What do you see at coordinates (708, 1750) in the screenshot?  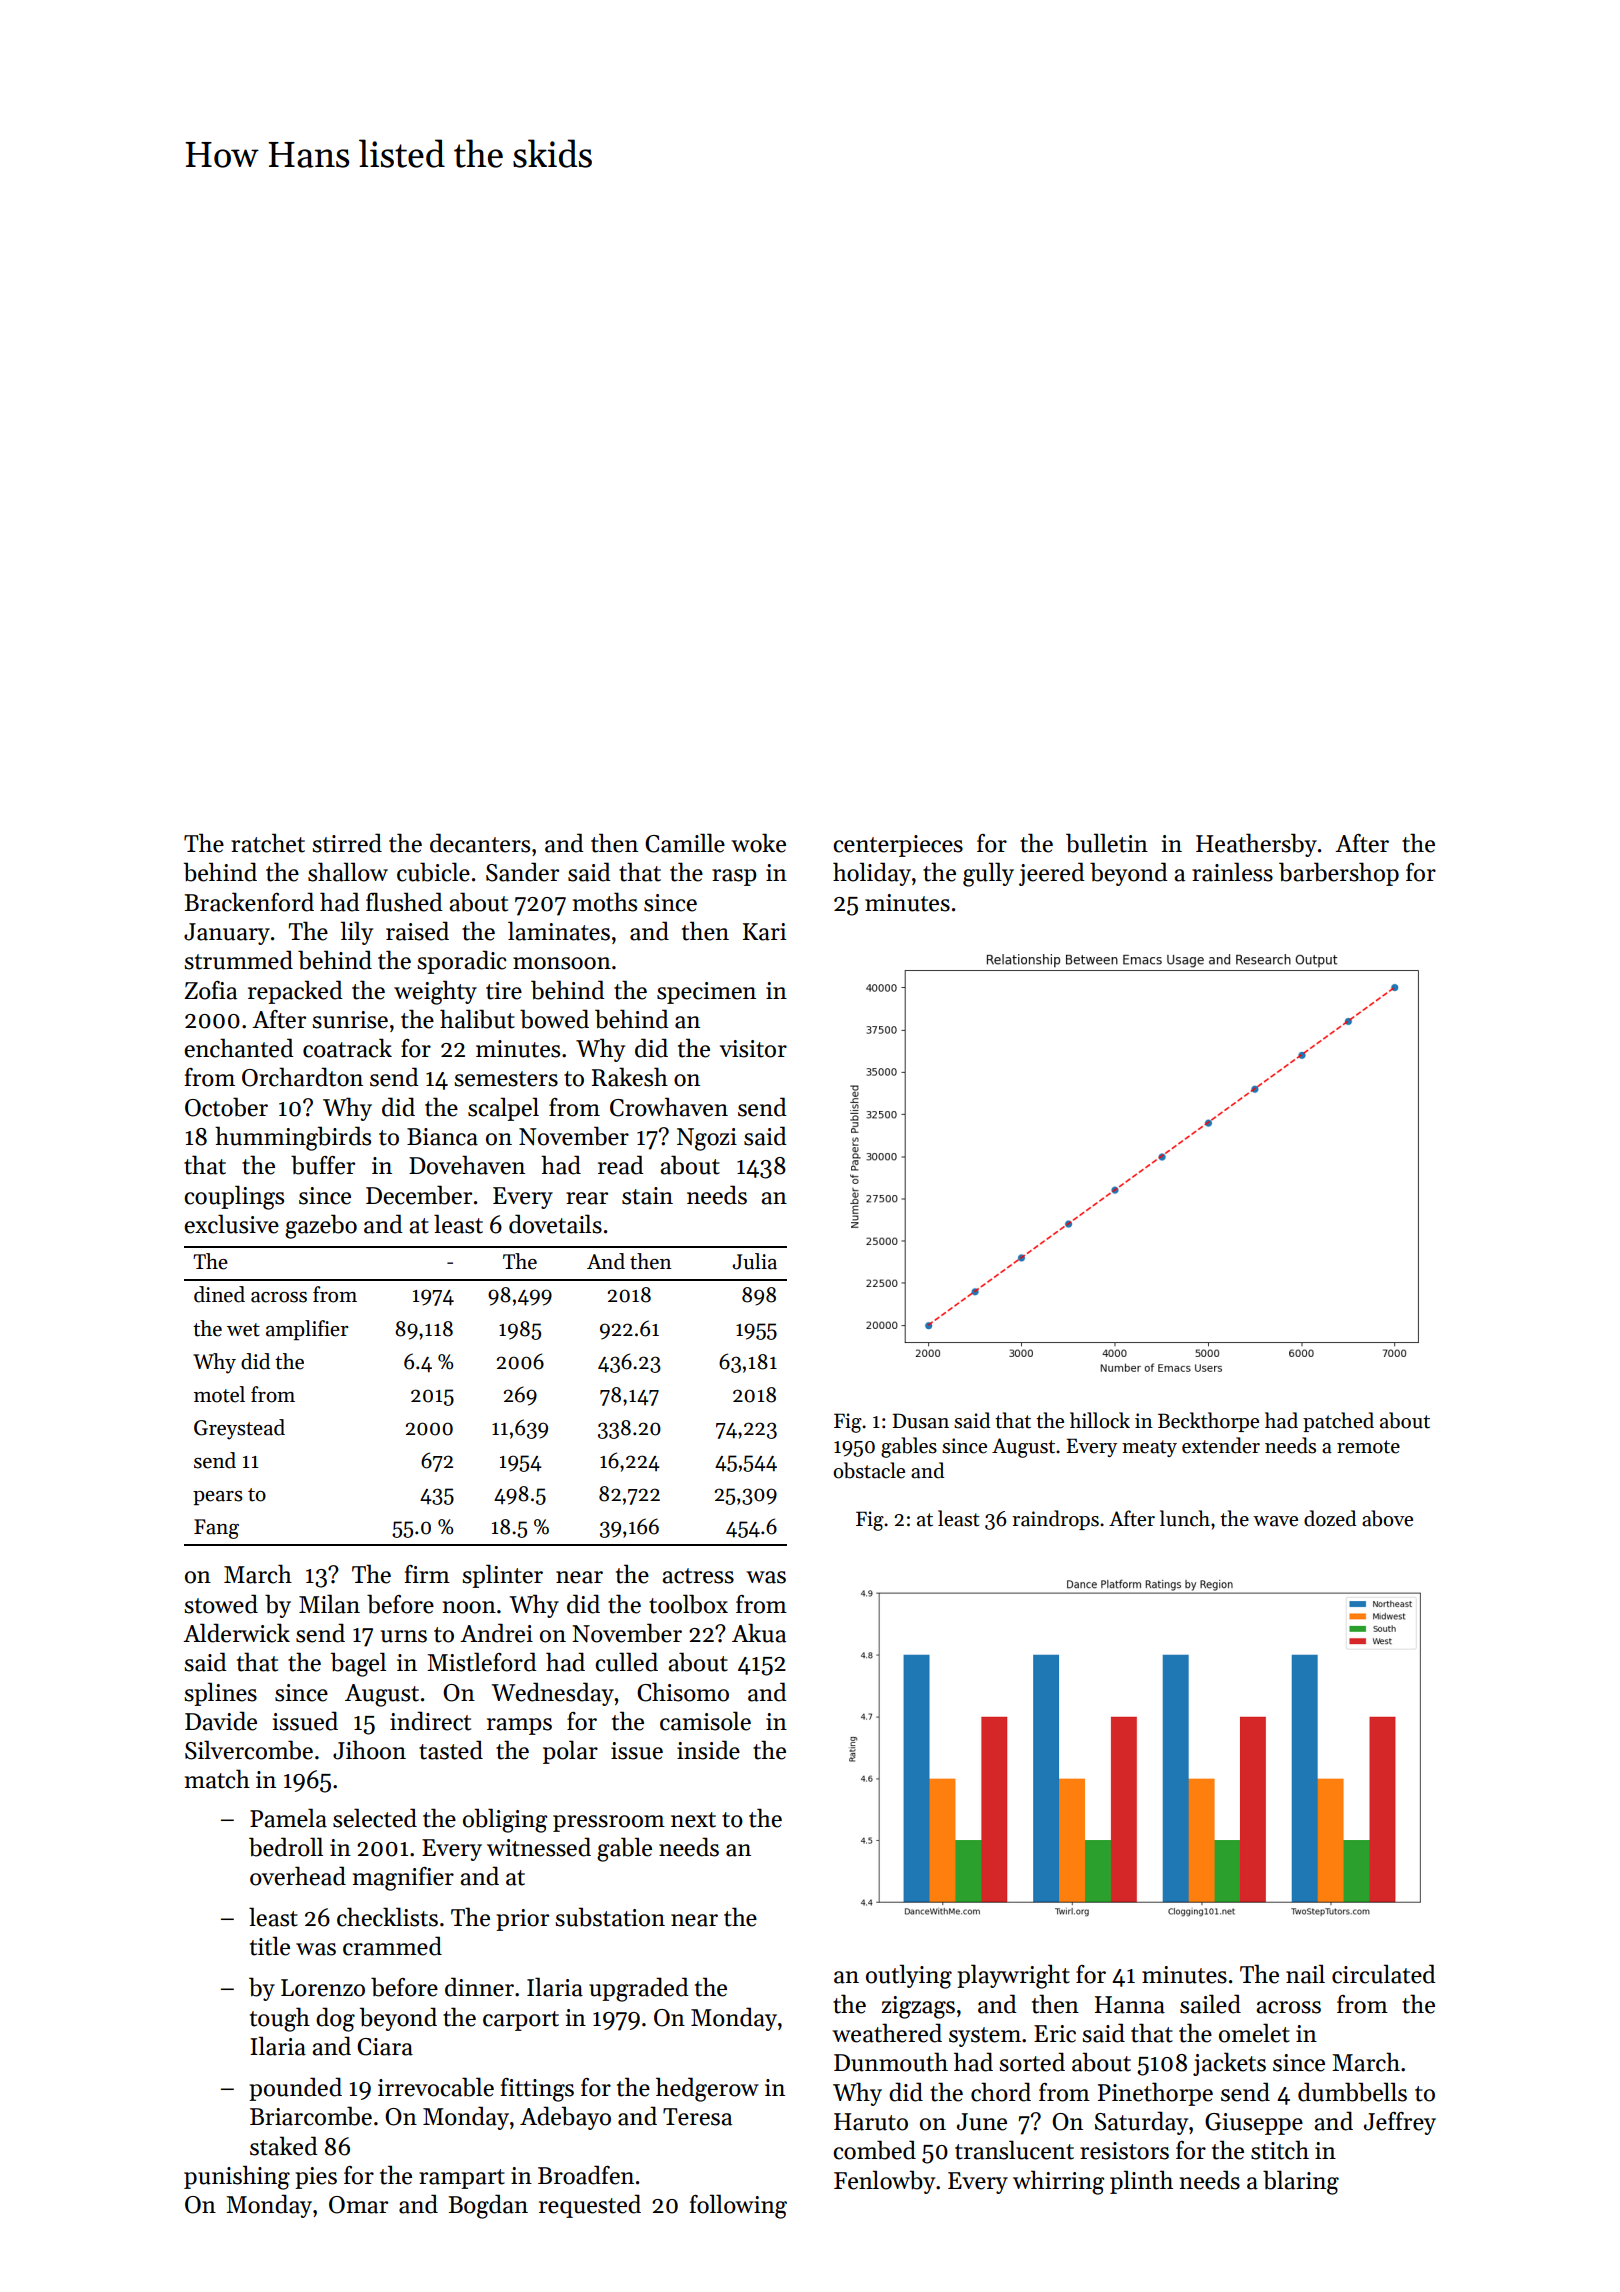 I see `inside` at bounding box center [708, 1750].
